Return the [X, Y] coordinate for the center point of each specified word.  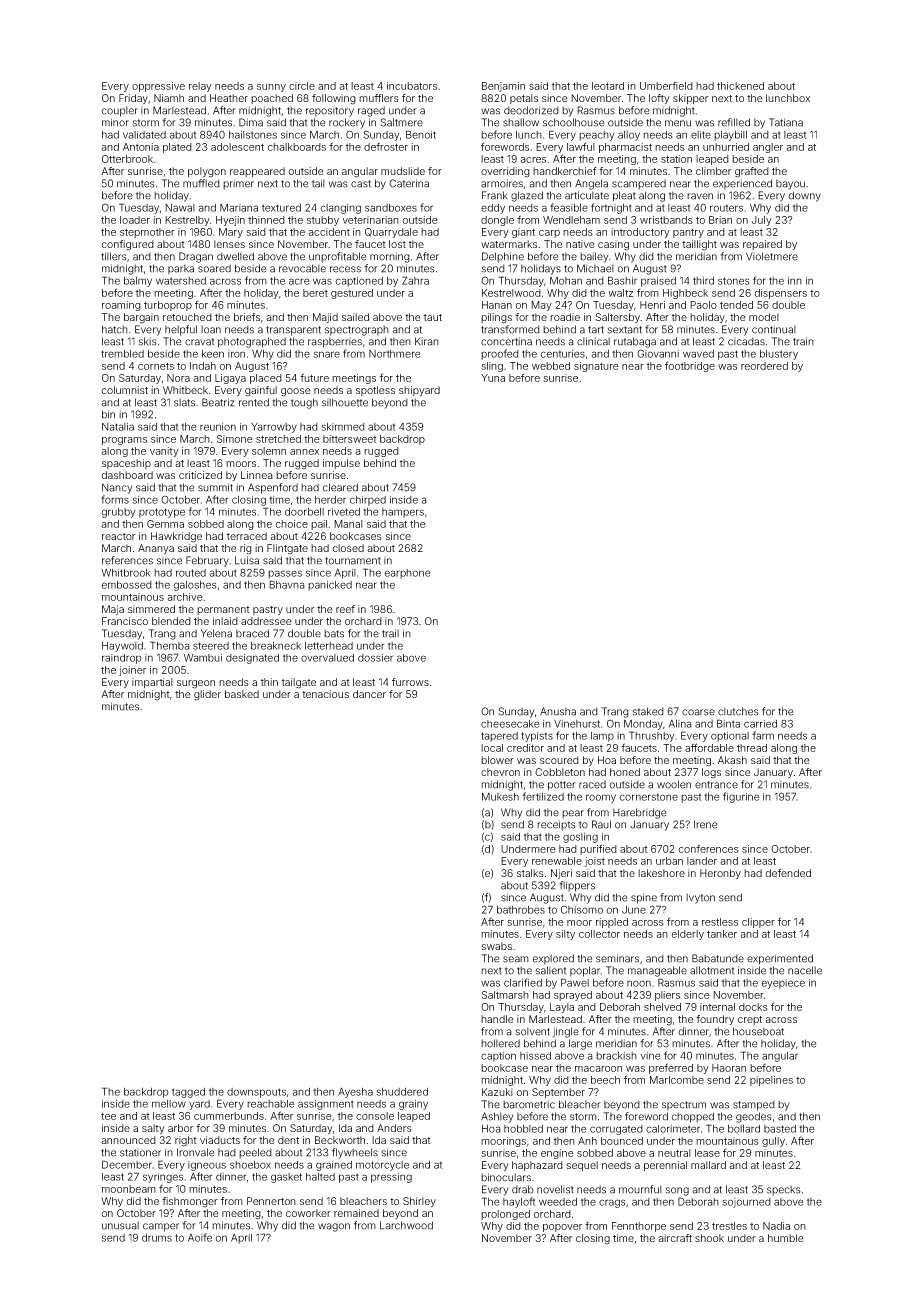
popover [562, 1228]
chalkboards [297, 147]
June [634, 910]
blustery [779, 355]
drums [157, 1238]
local [492, 748]
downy [804, 196]
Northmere [394, 354]
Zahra [415, 280]
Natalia [118, 427]
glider [207, 695]
